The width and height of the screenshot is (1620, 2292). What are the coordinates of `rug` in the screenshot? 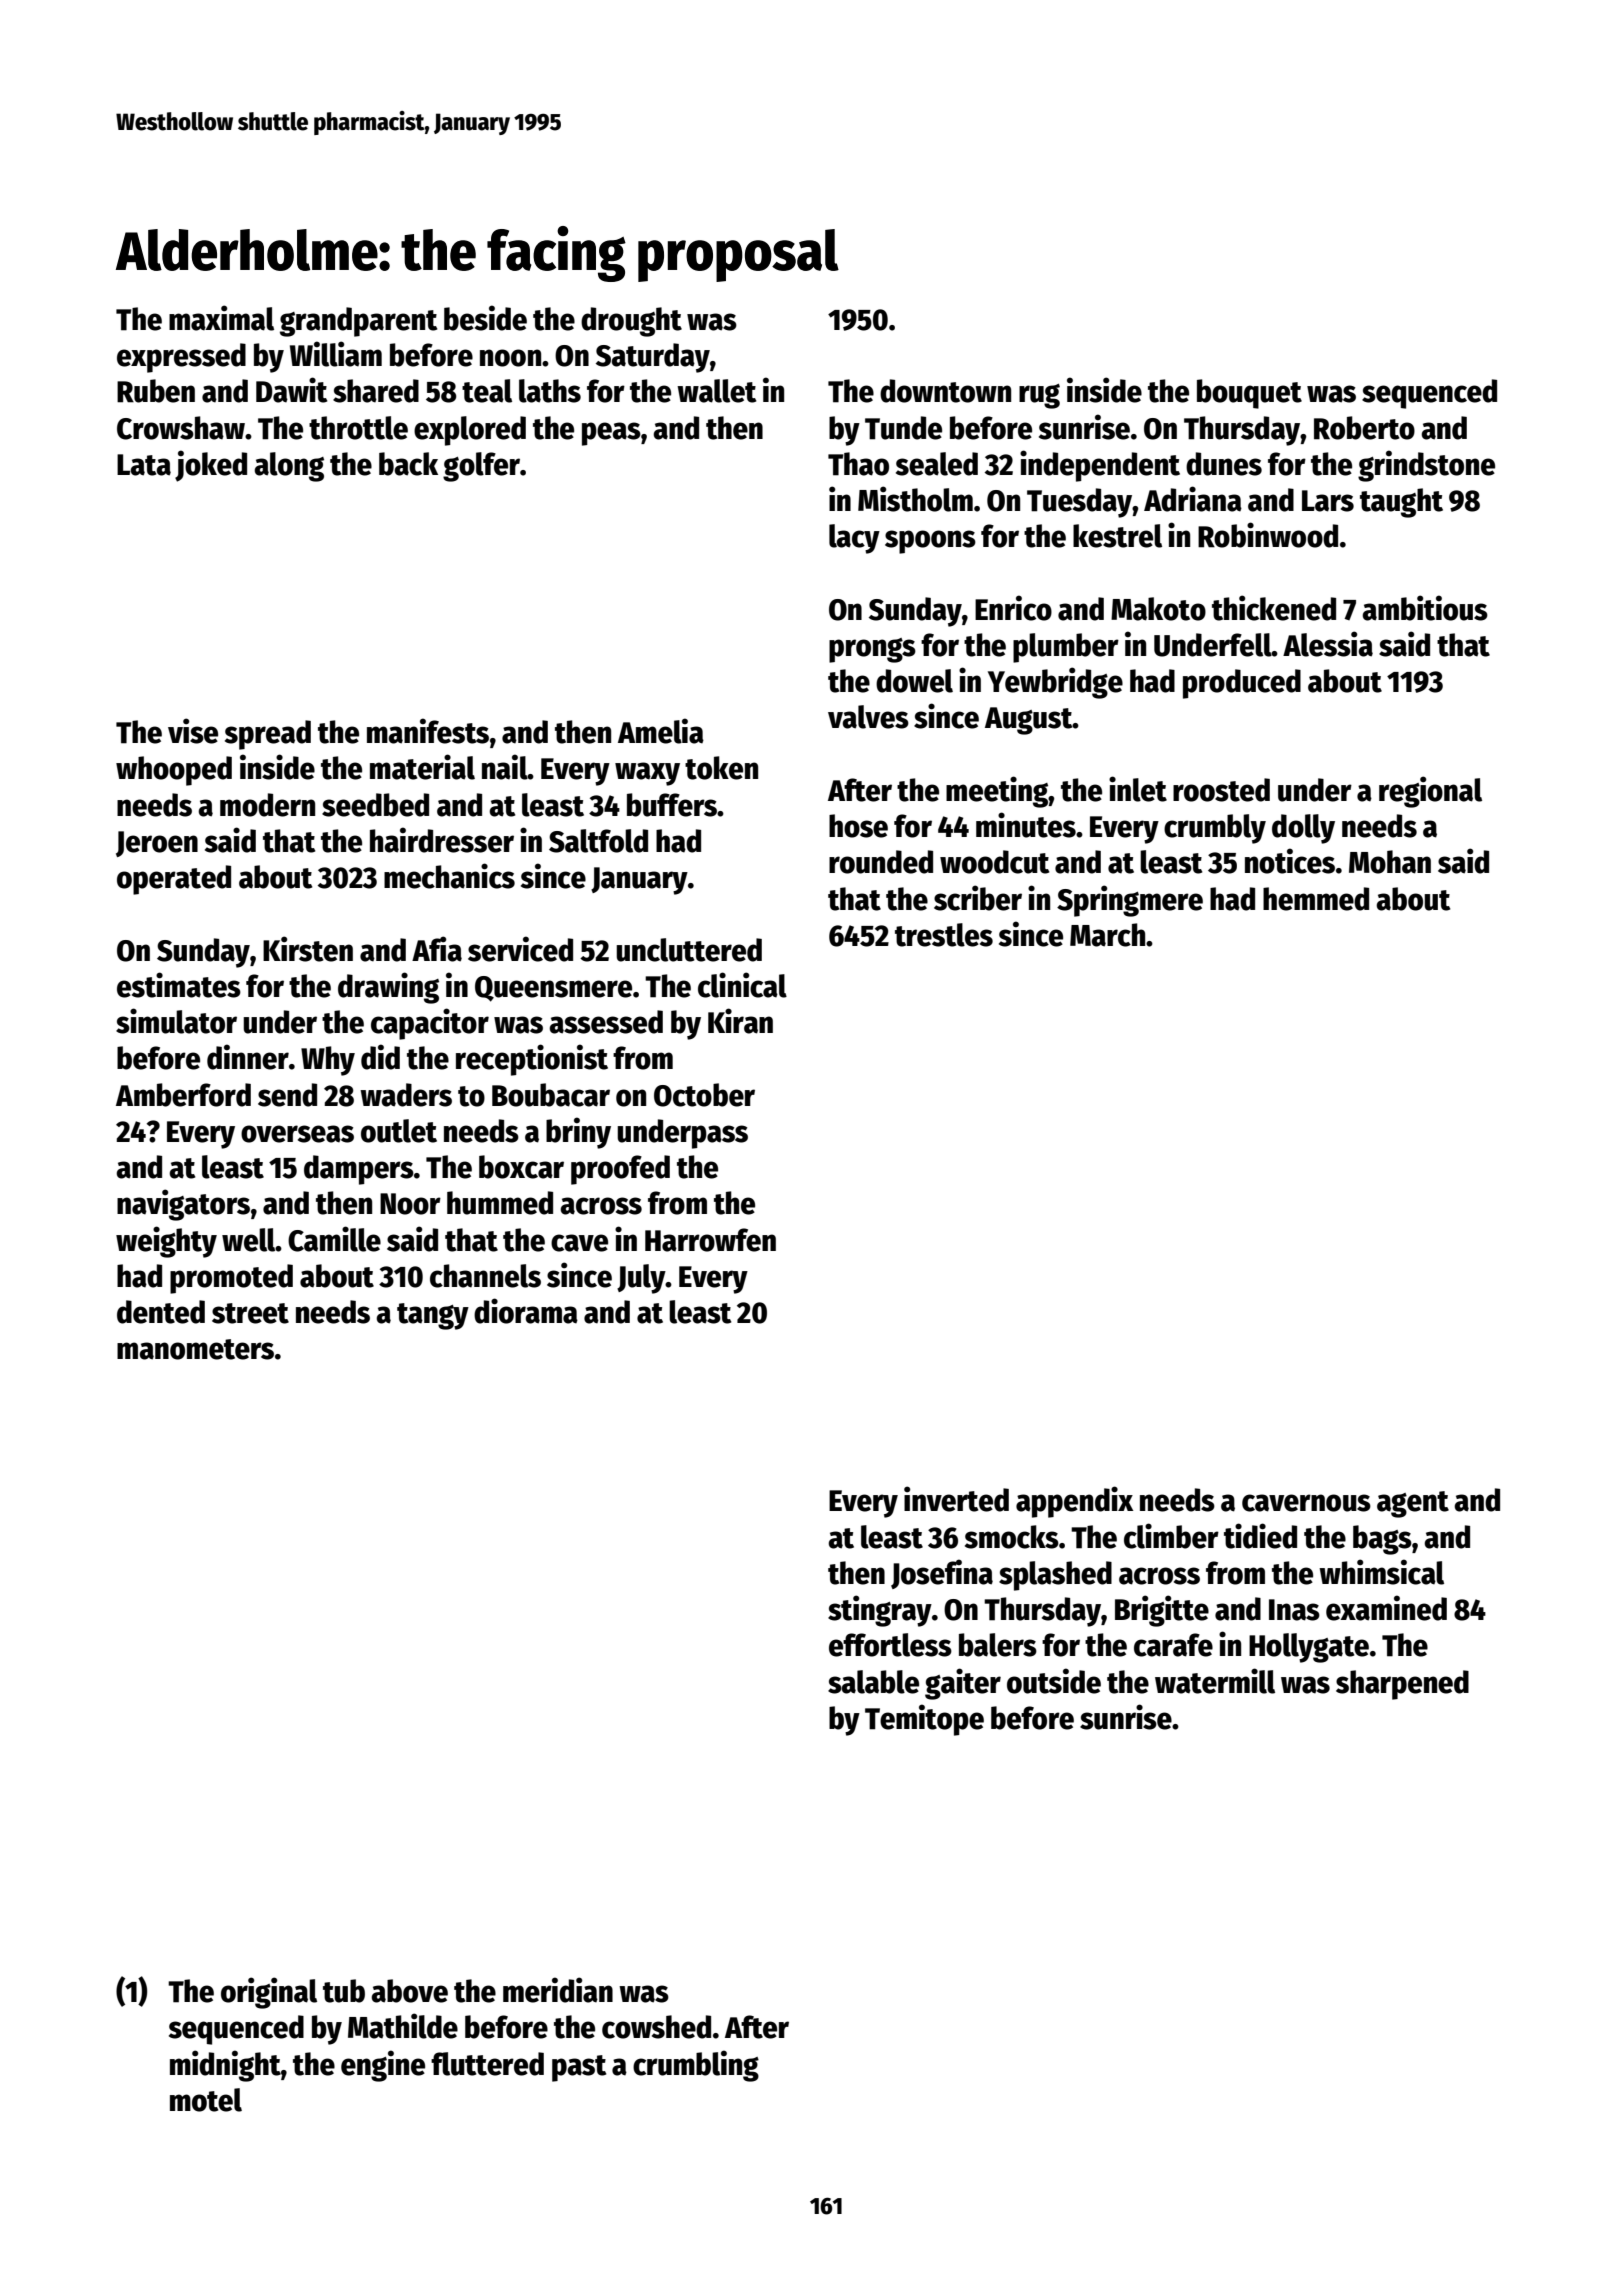 It's located at (1039, 396).
